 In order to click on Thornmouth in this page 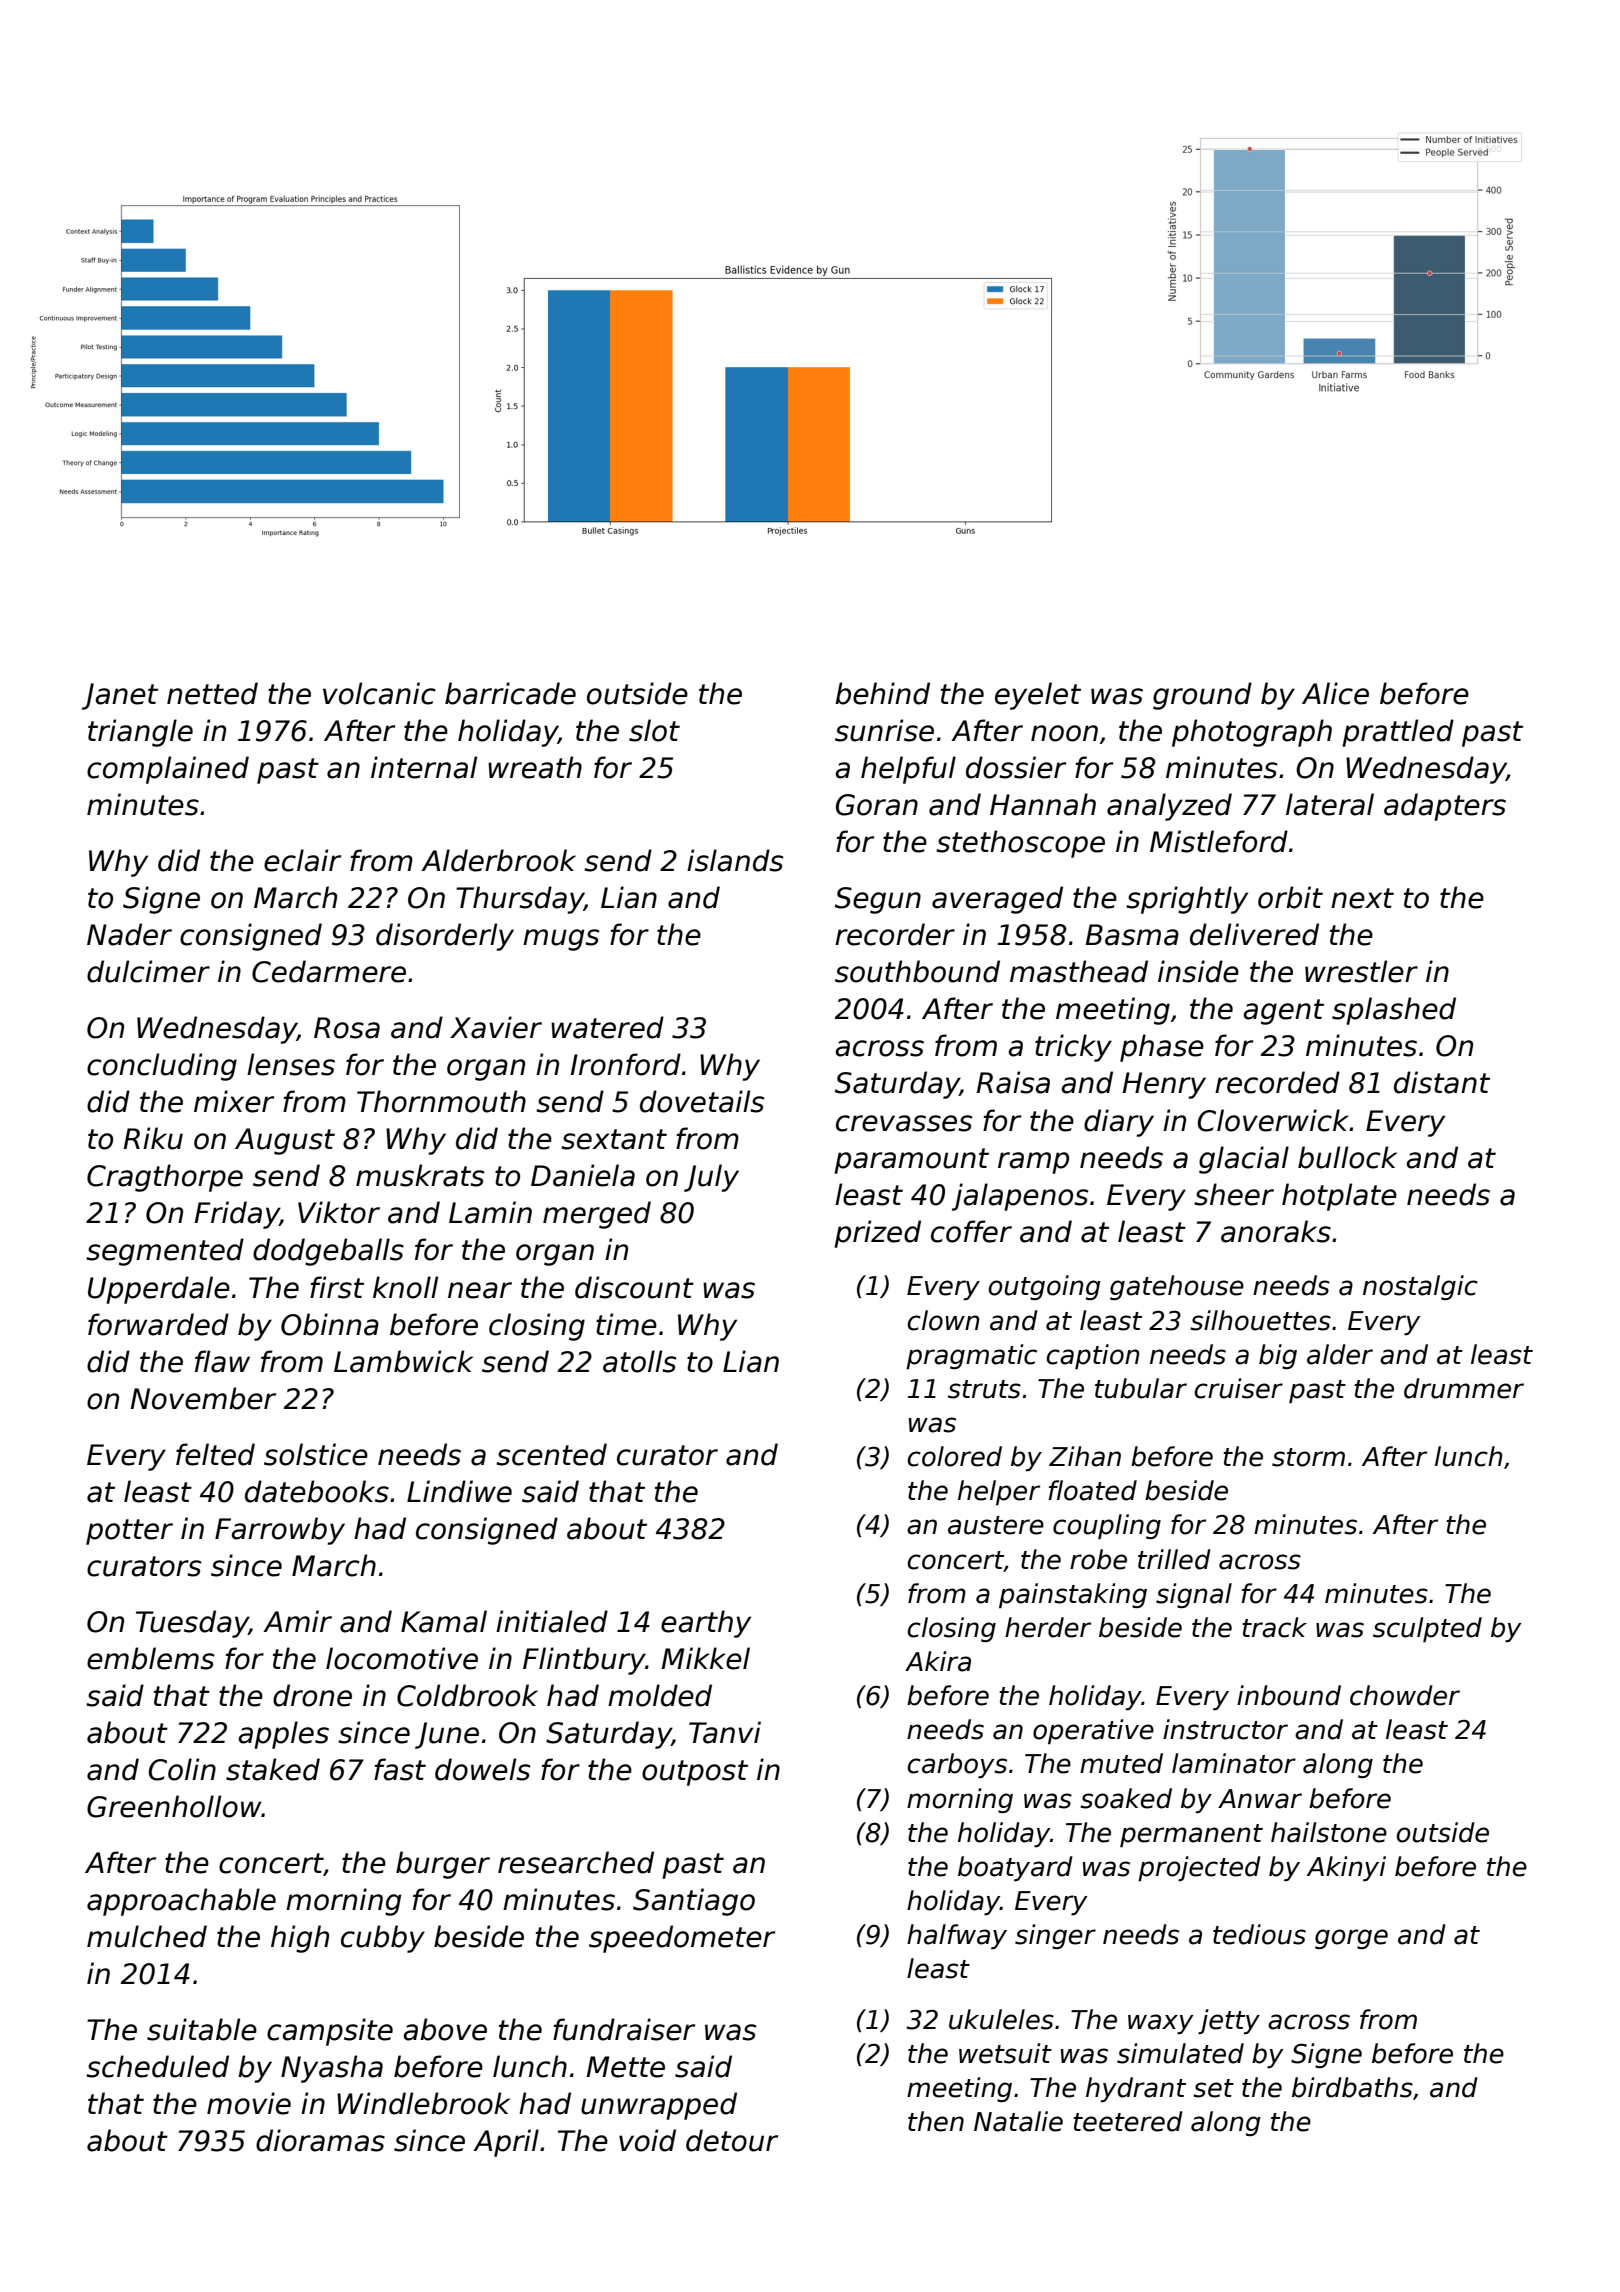, I will do `click(441, 1101)`.
